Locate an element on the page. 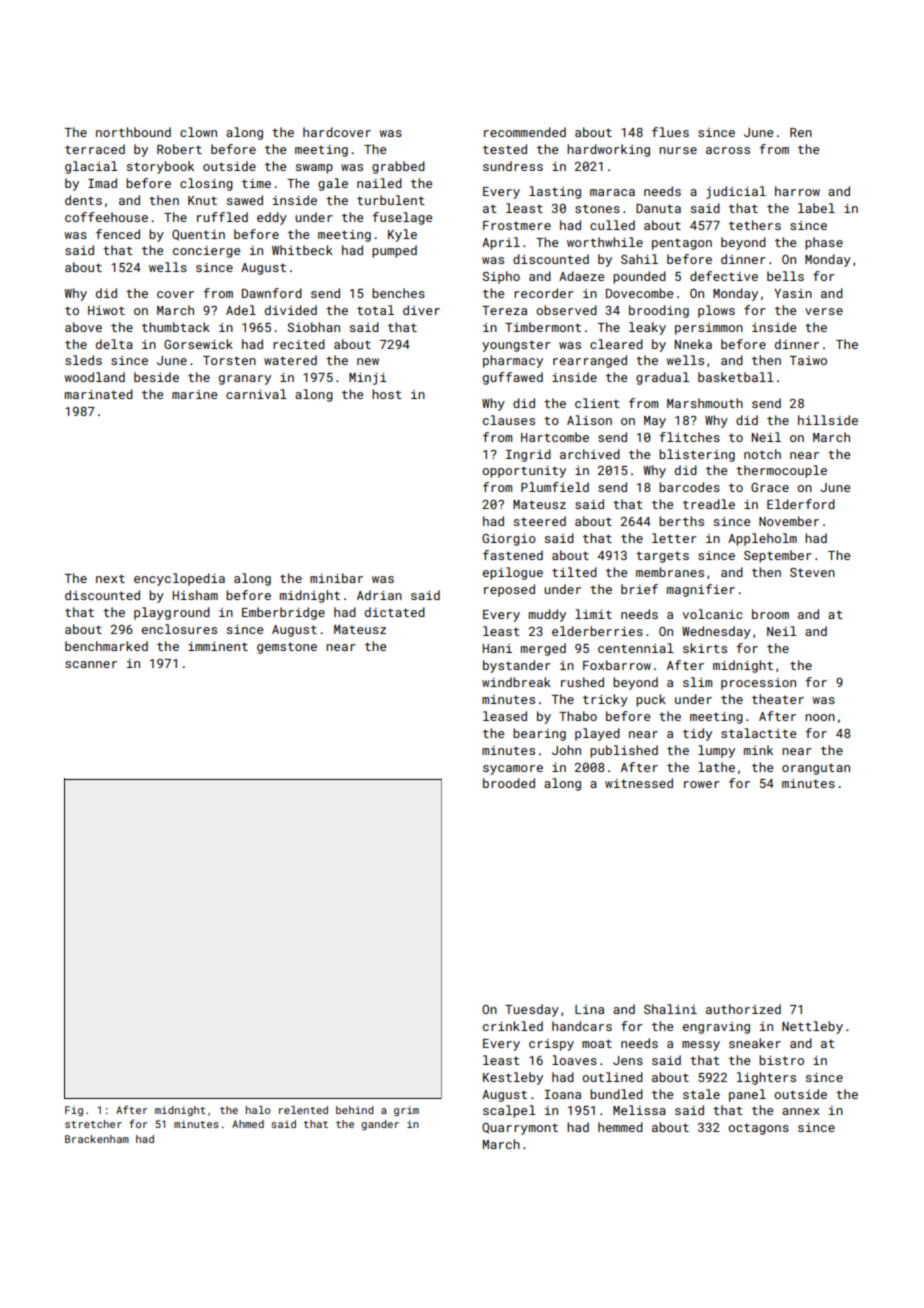  Fig is located at coordinates (74, 1111).
